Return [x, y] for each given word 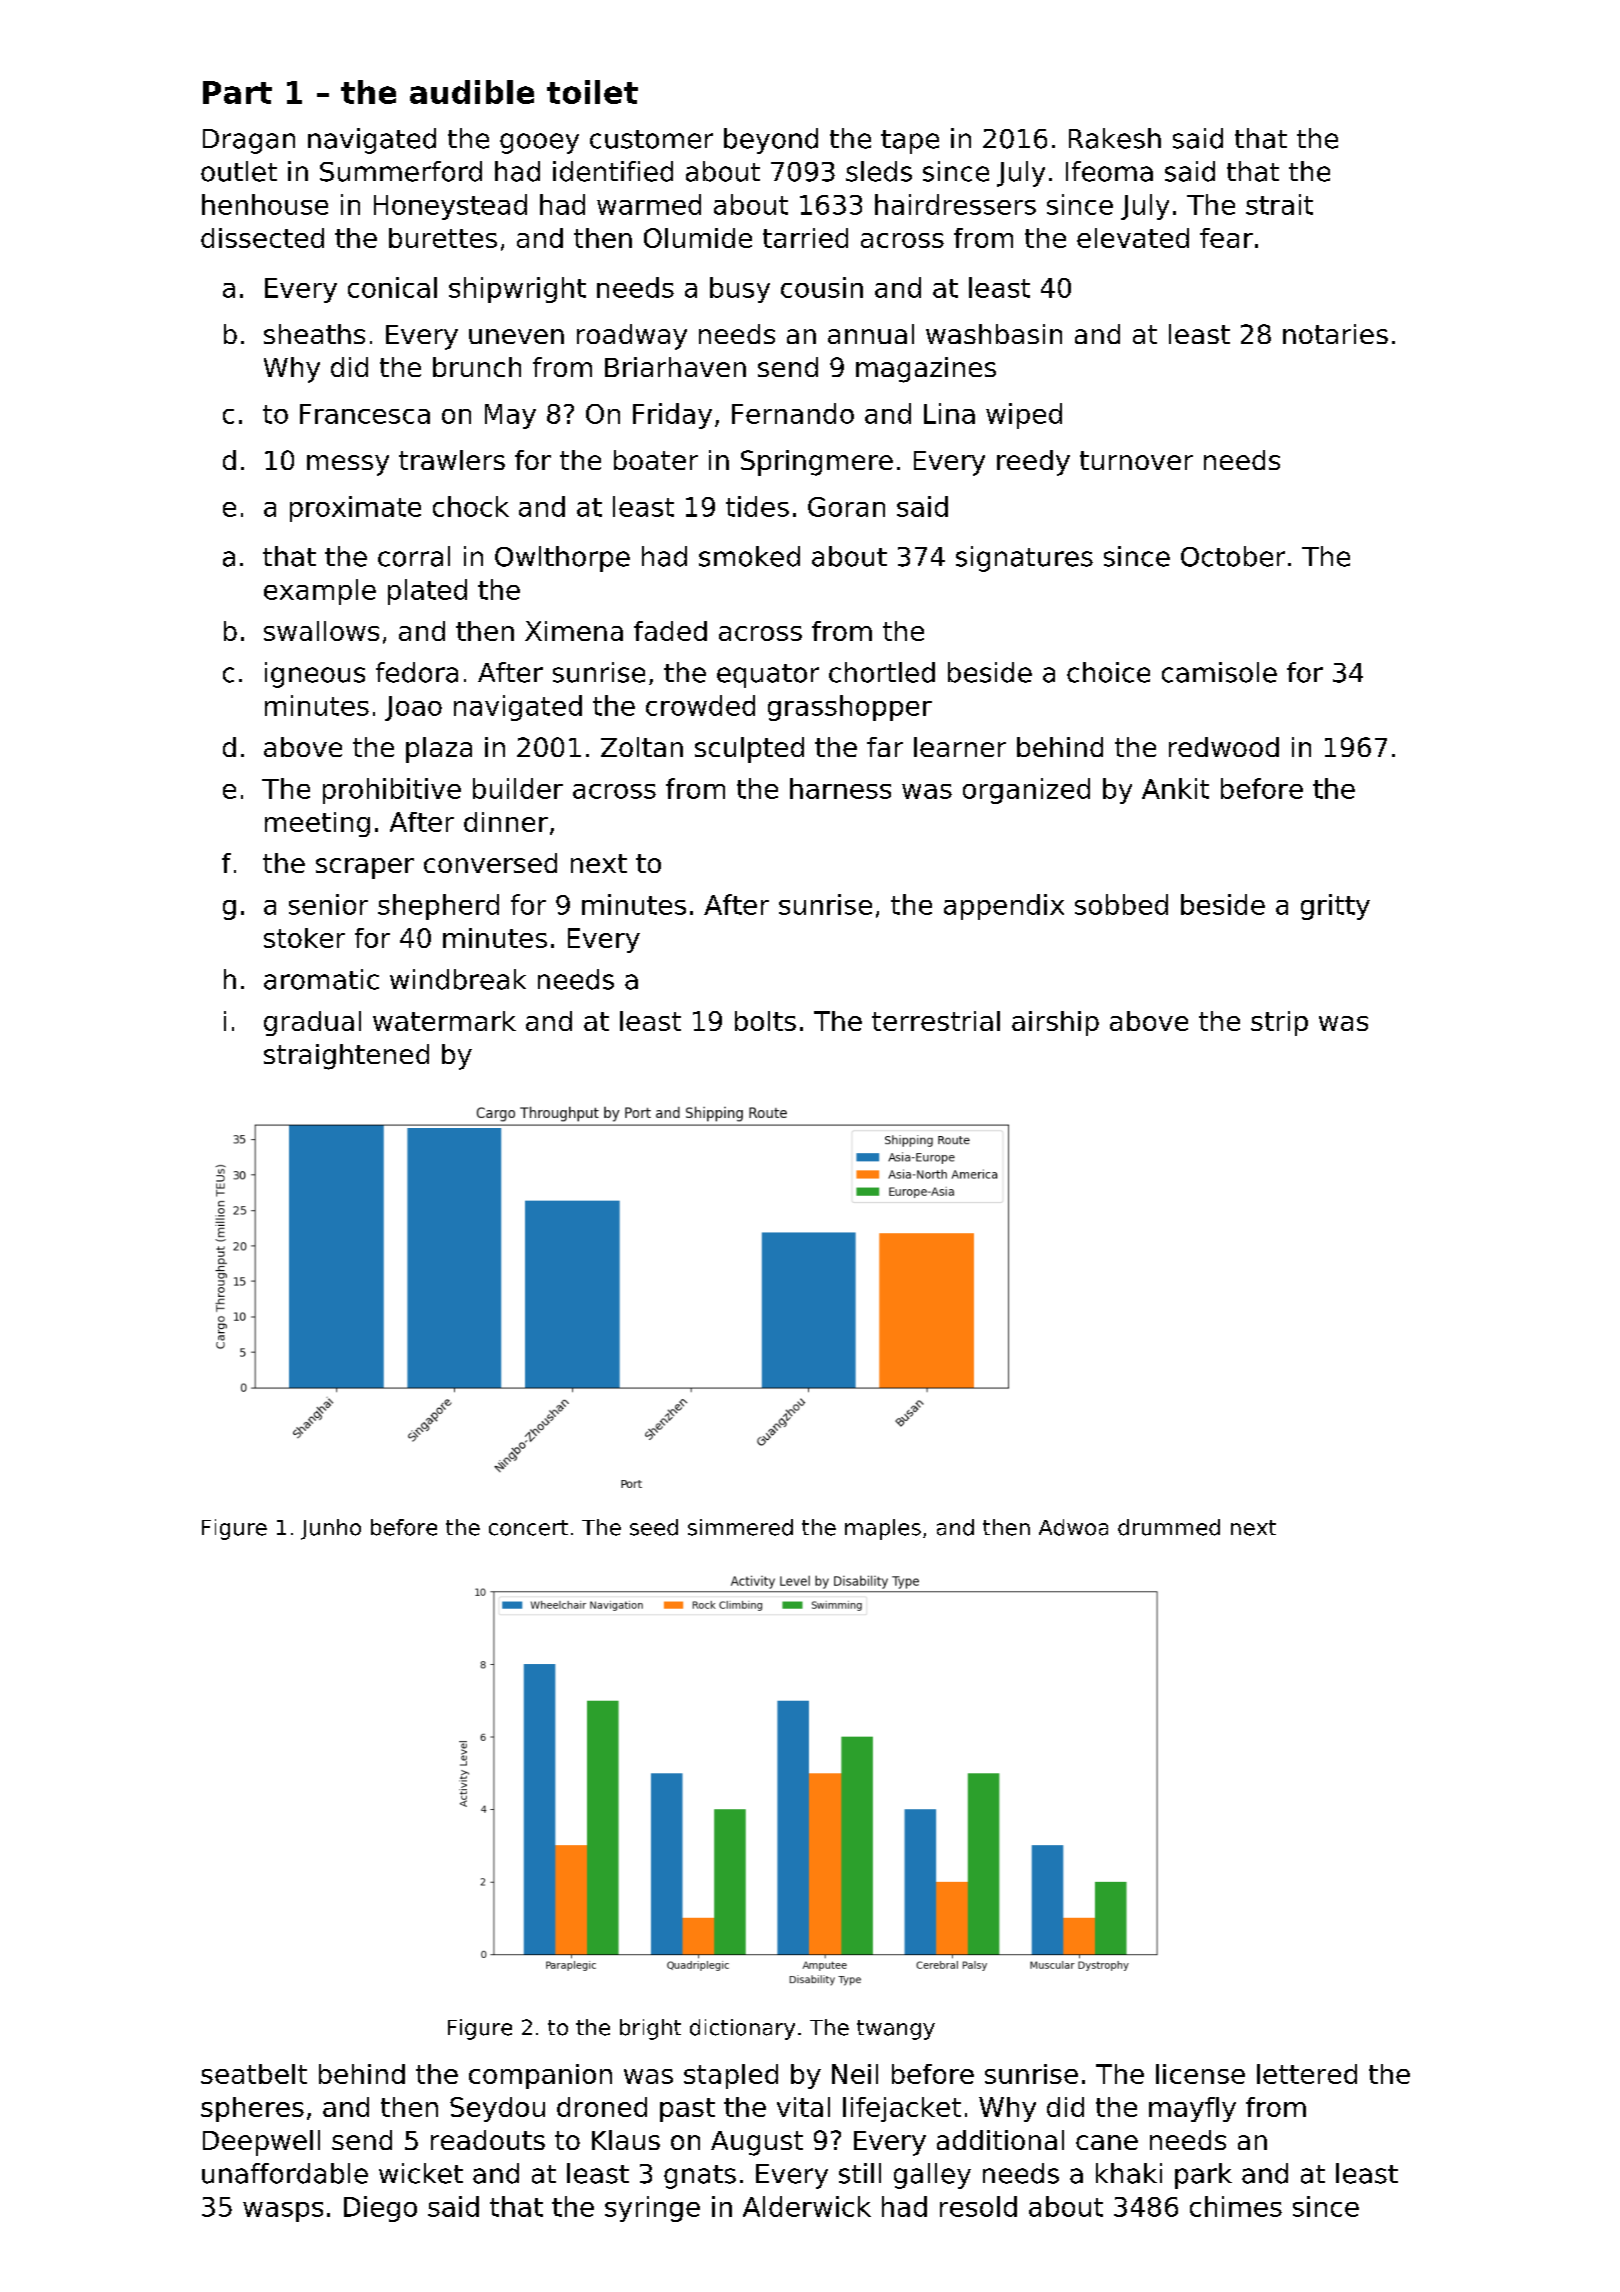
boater [656, 460]
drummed [1169, 1527]
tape [910, 142]
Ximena [574, 631]
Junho [331, 1529]
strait [1279, 204]
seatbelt [254, 2074]
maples [883, 1529]
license [1200, 2074]
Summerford [401, 171]
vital [803, 2107]
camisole [1219, 672]
